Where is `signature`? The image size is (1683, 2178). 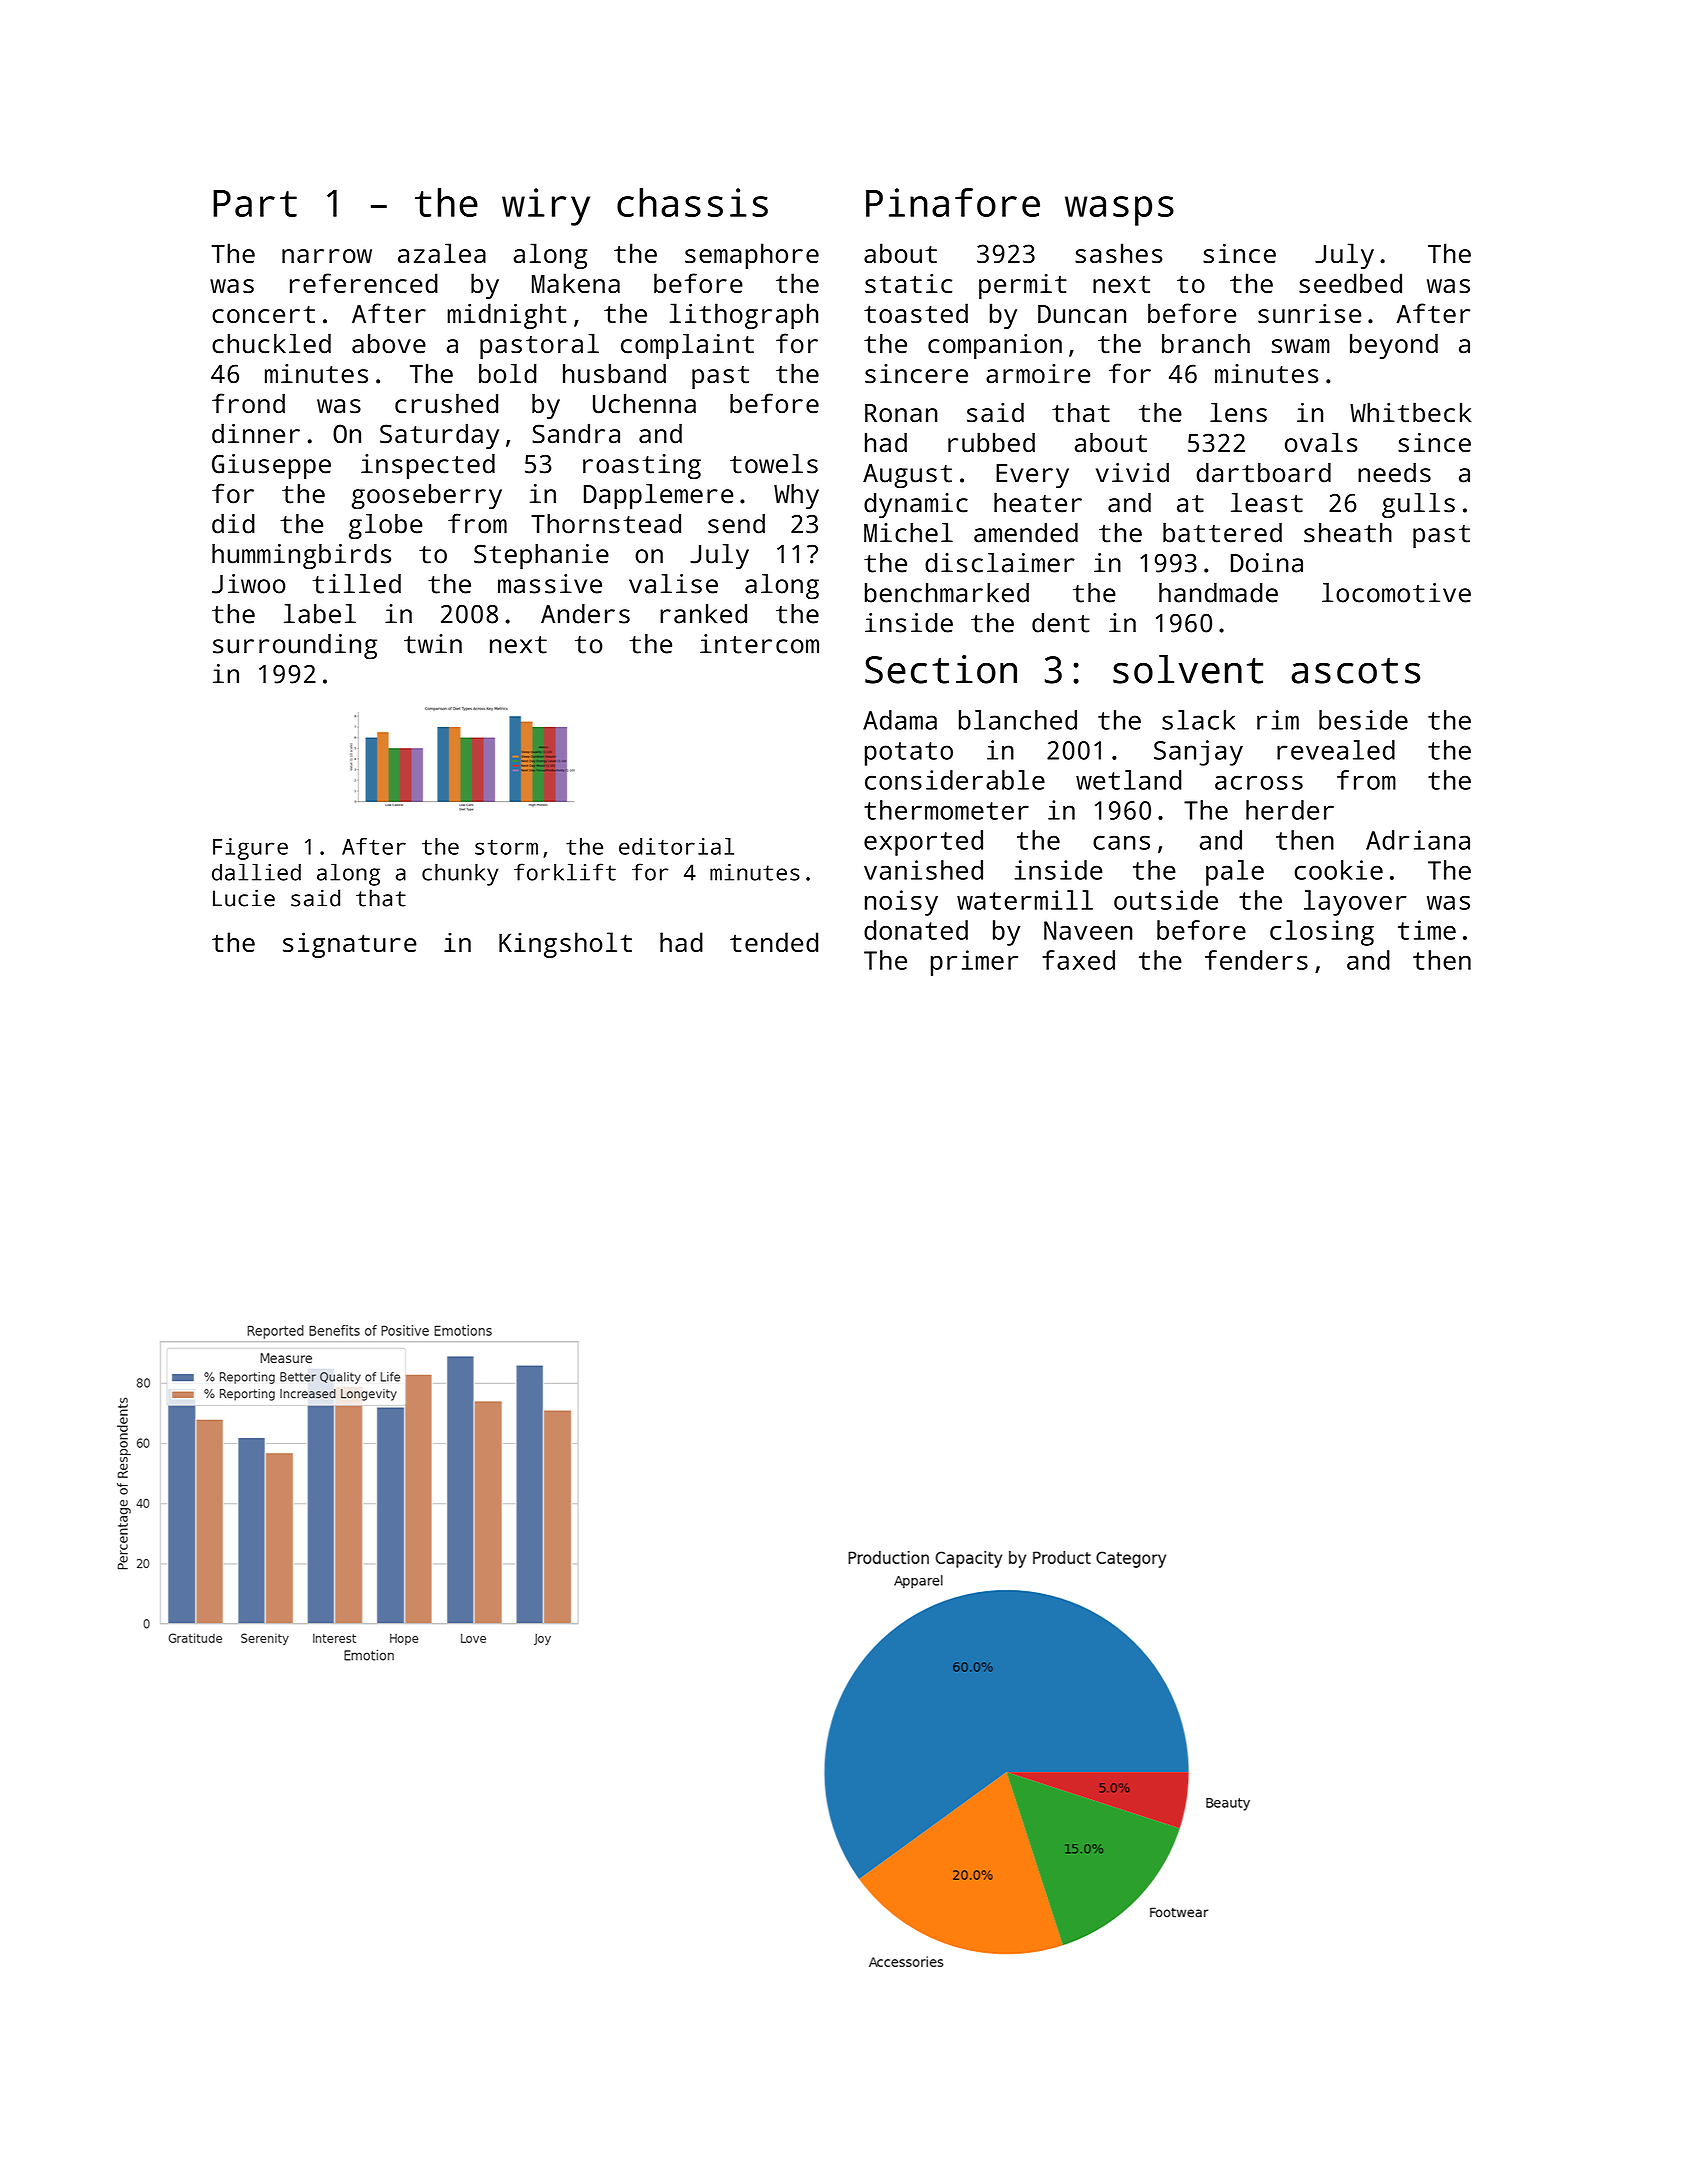 signature is located at coordinates (350, 945).
